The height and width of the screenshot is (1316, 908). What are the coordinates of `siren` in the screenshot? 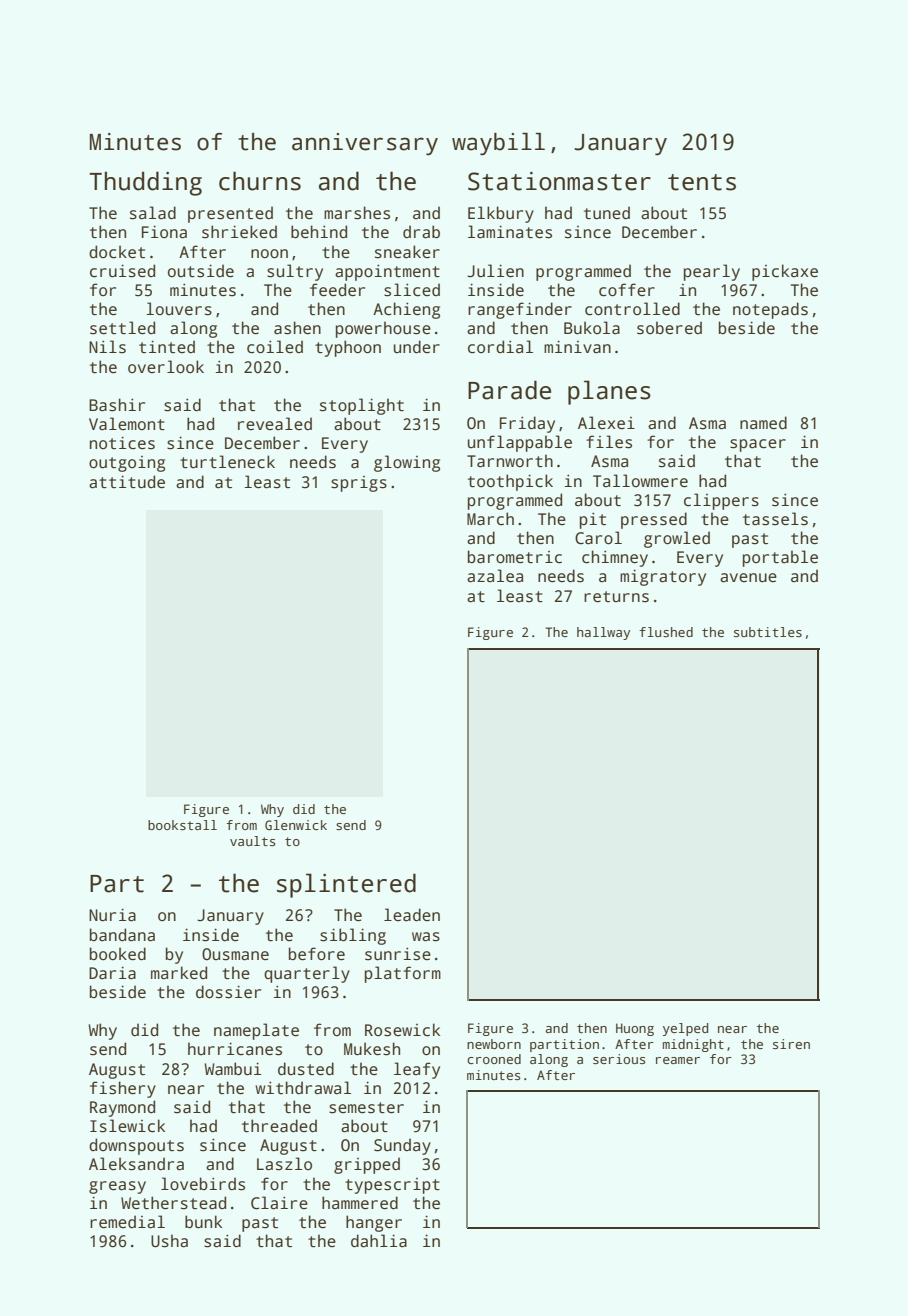 It's located at (791, 1044).
